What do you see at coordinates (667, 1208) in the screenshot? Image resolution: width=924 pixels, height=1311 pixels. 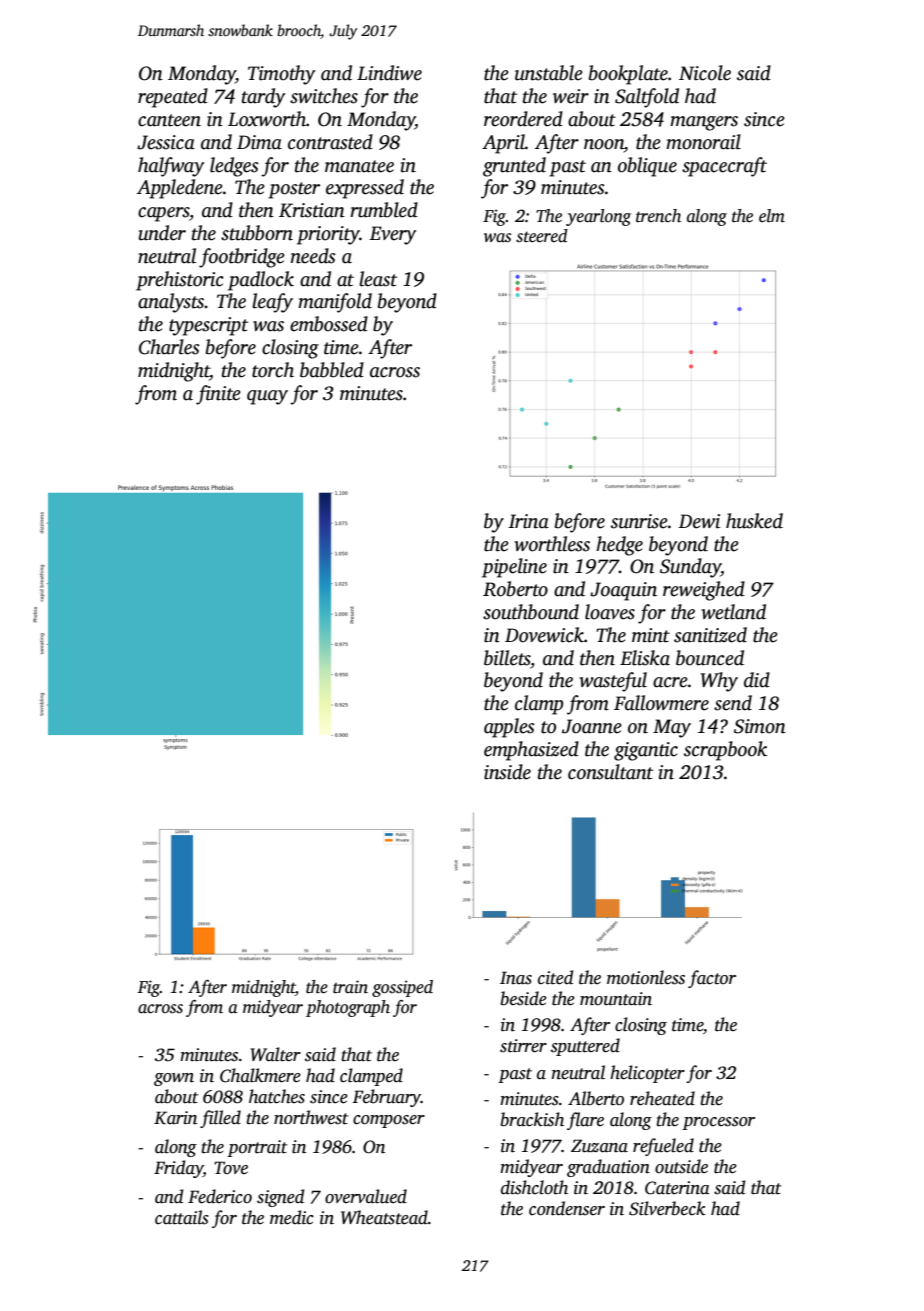 I see `Silverbeck` at bounding box center [667, 1208].
